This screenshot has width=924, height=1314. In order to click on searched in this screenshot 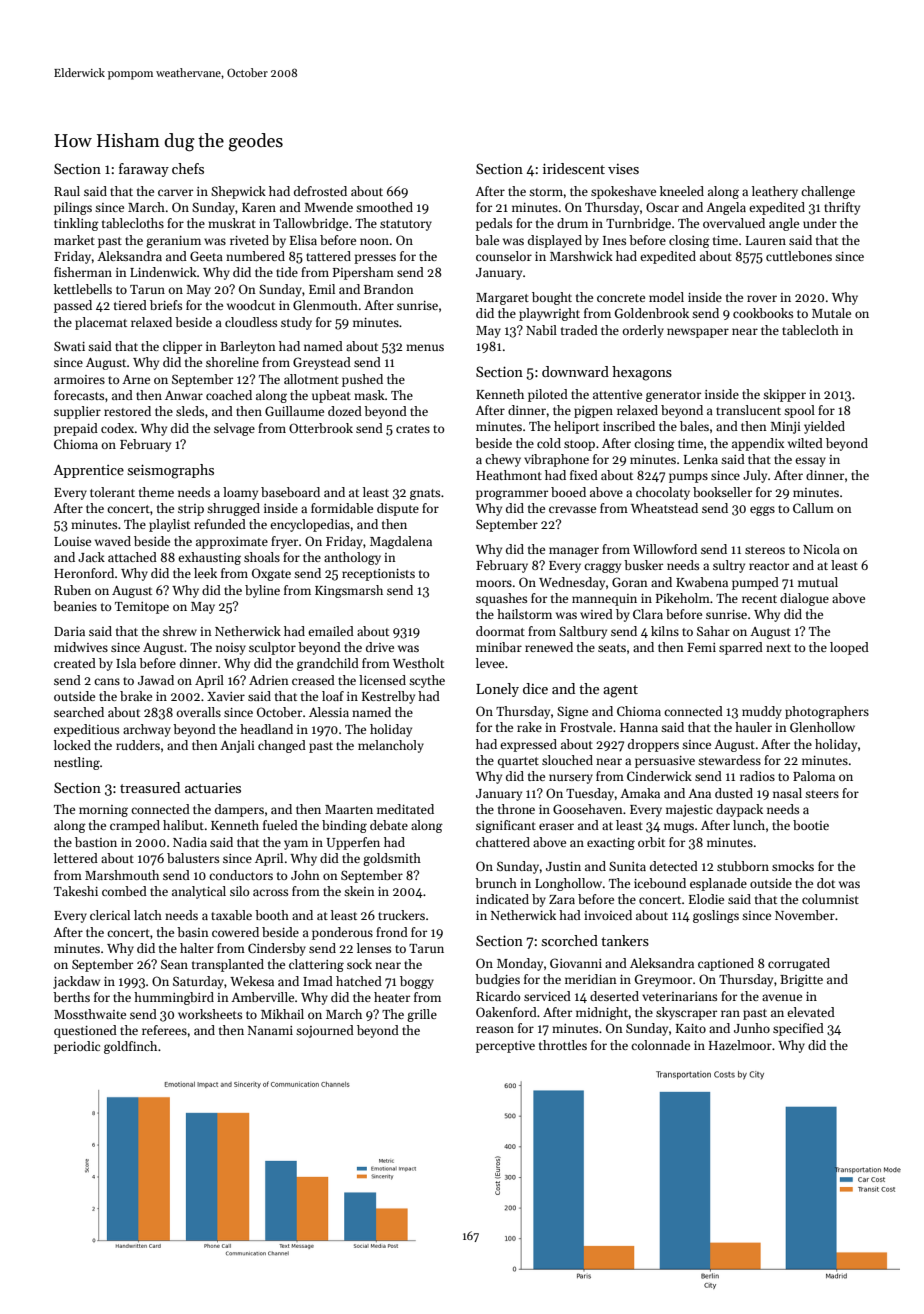, I will do `click(79, 712)`.
